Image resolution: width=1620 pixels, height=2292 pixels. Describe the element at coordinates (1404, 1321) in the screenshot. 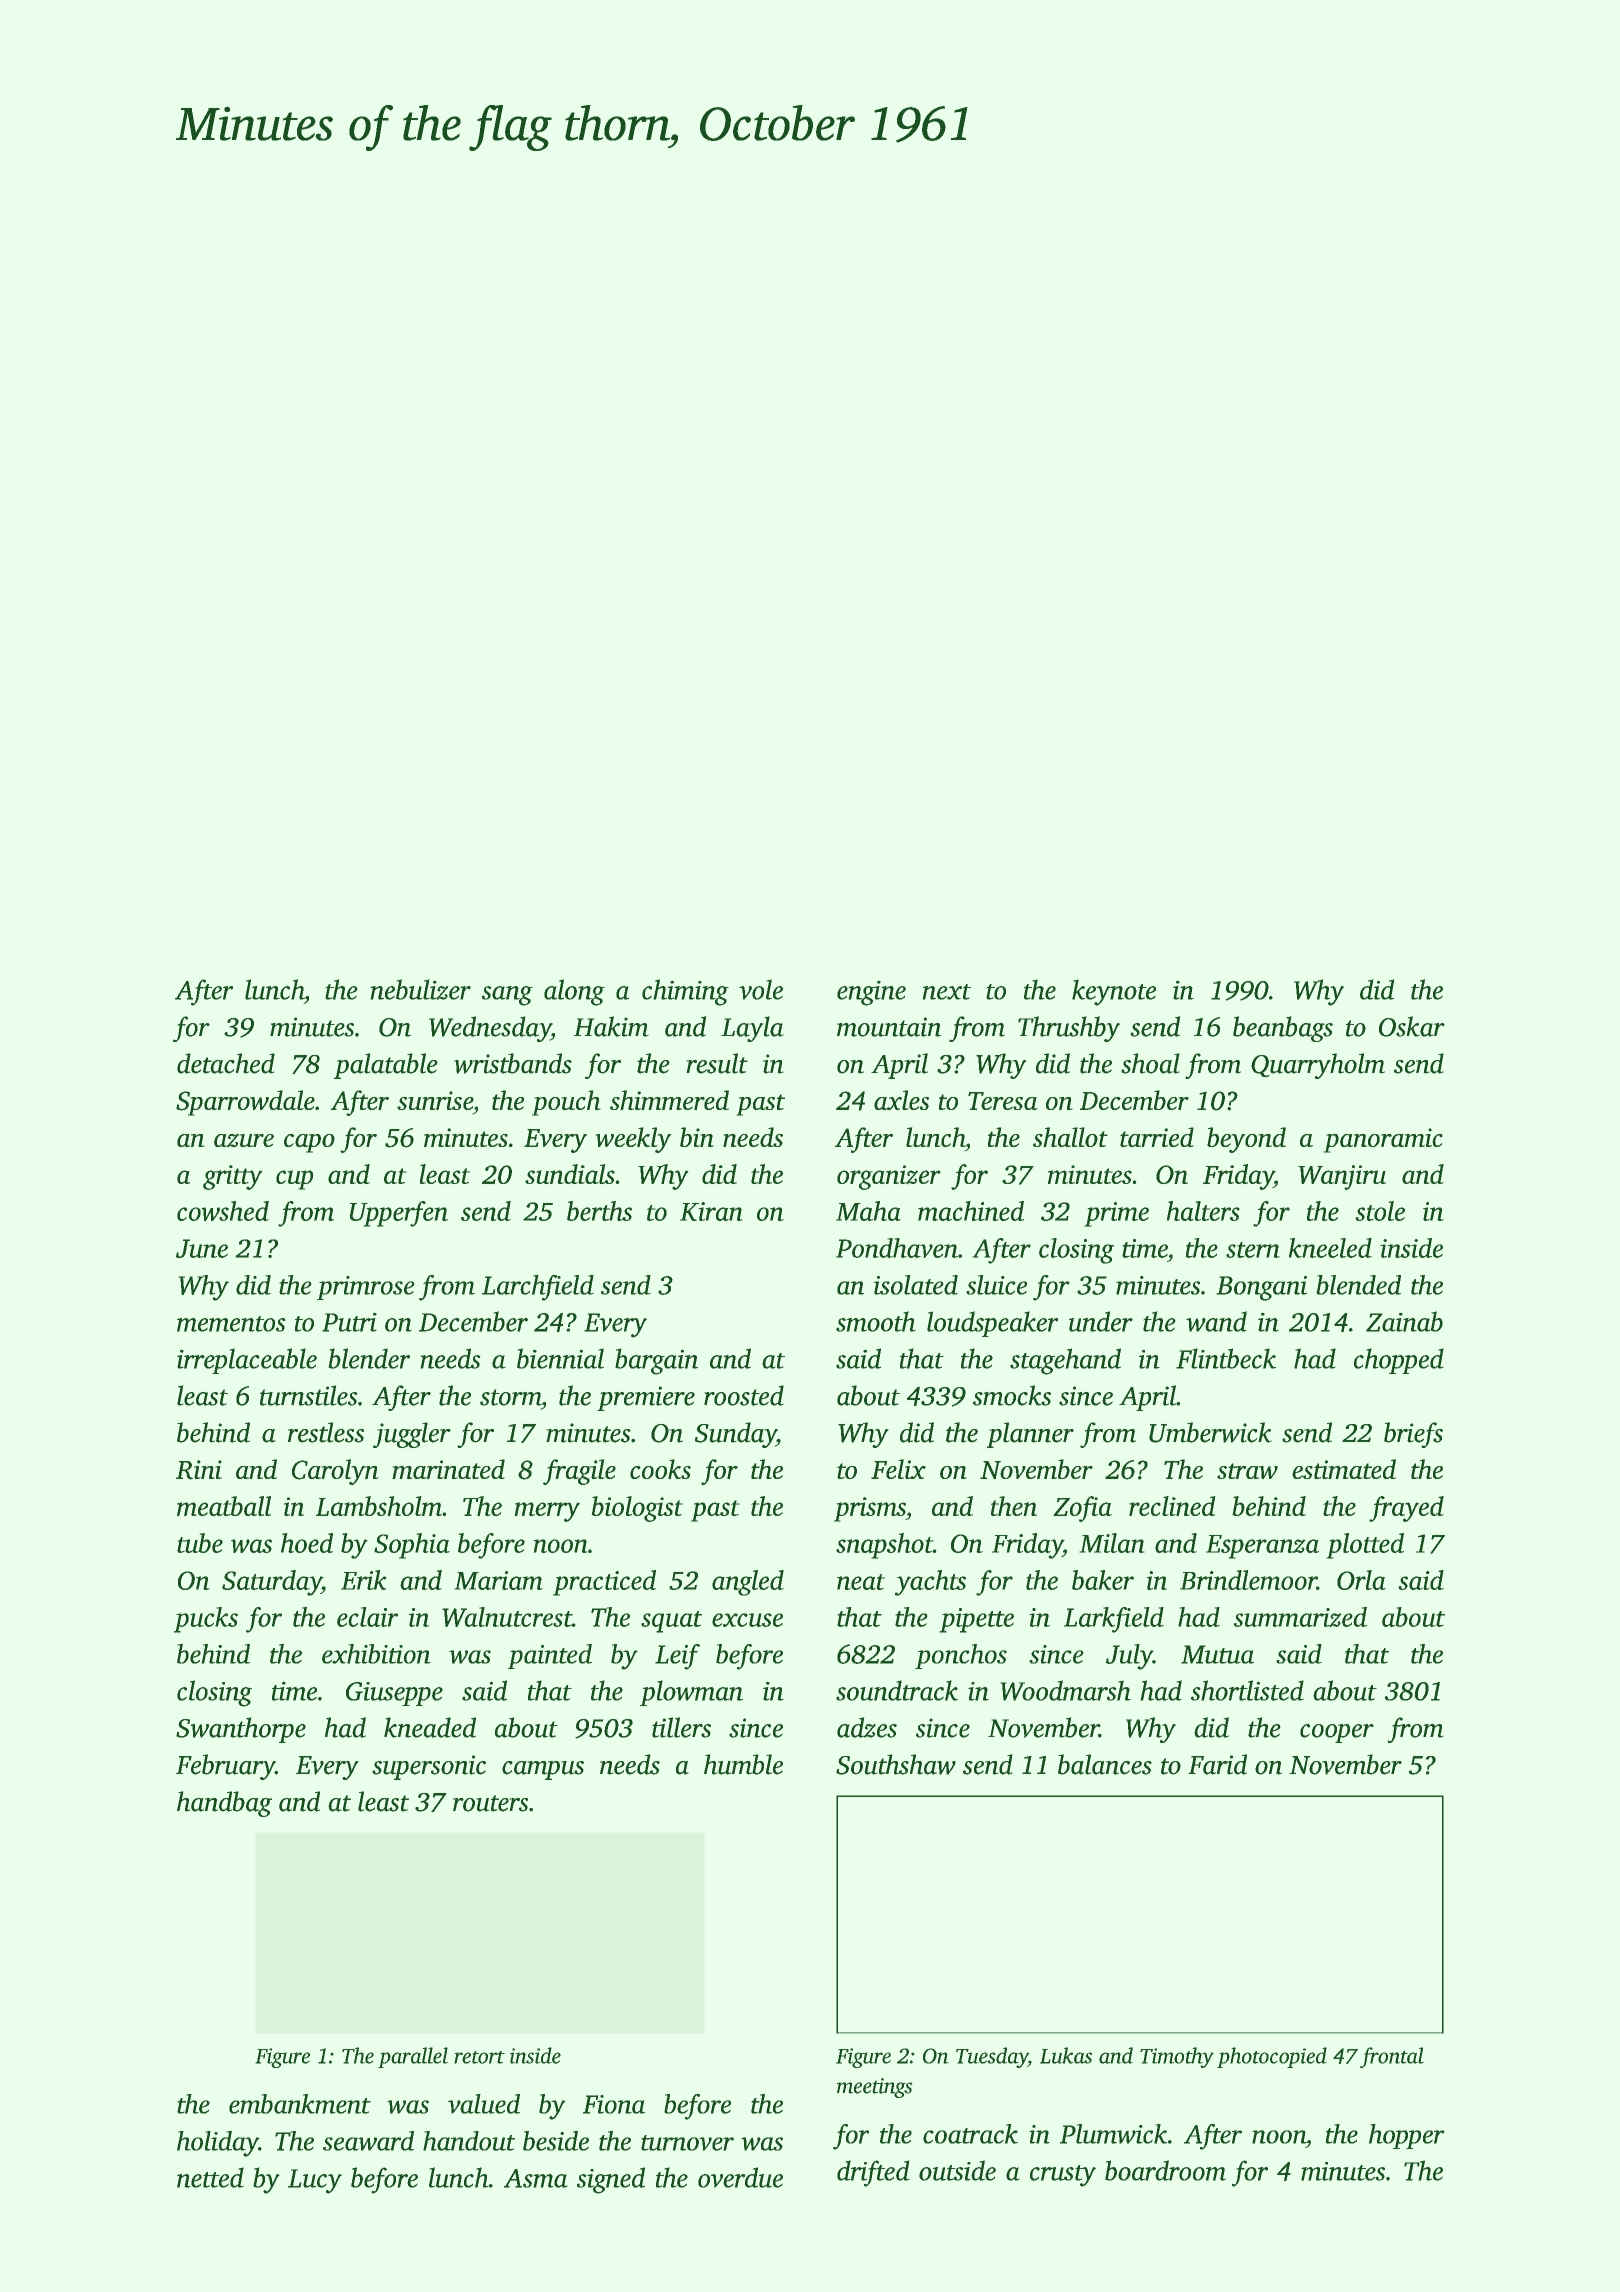

I see `Zainab` at that location.
